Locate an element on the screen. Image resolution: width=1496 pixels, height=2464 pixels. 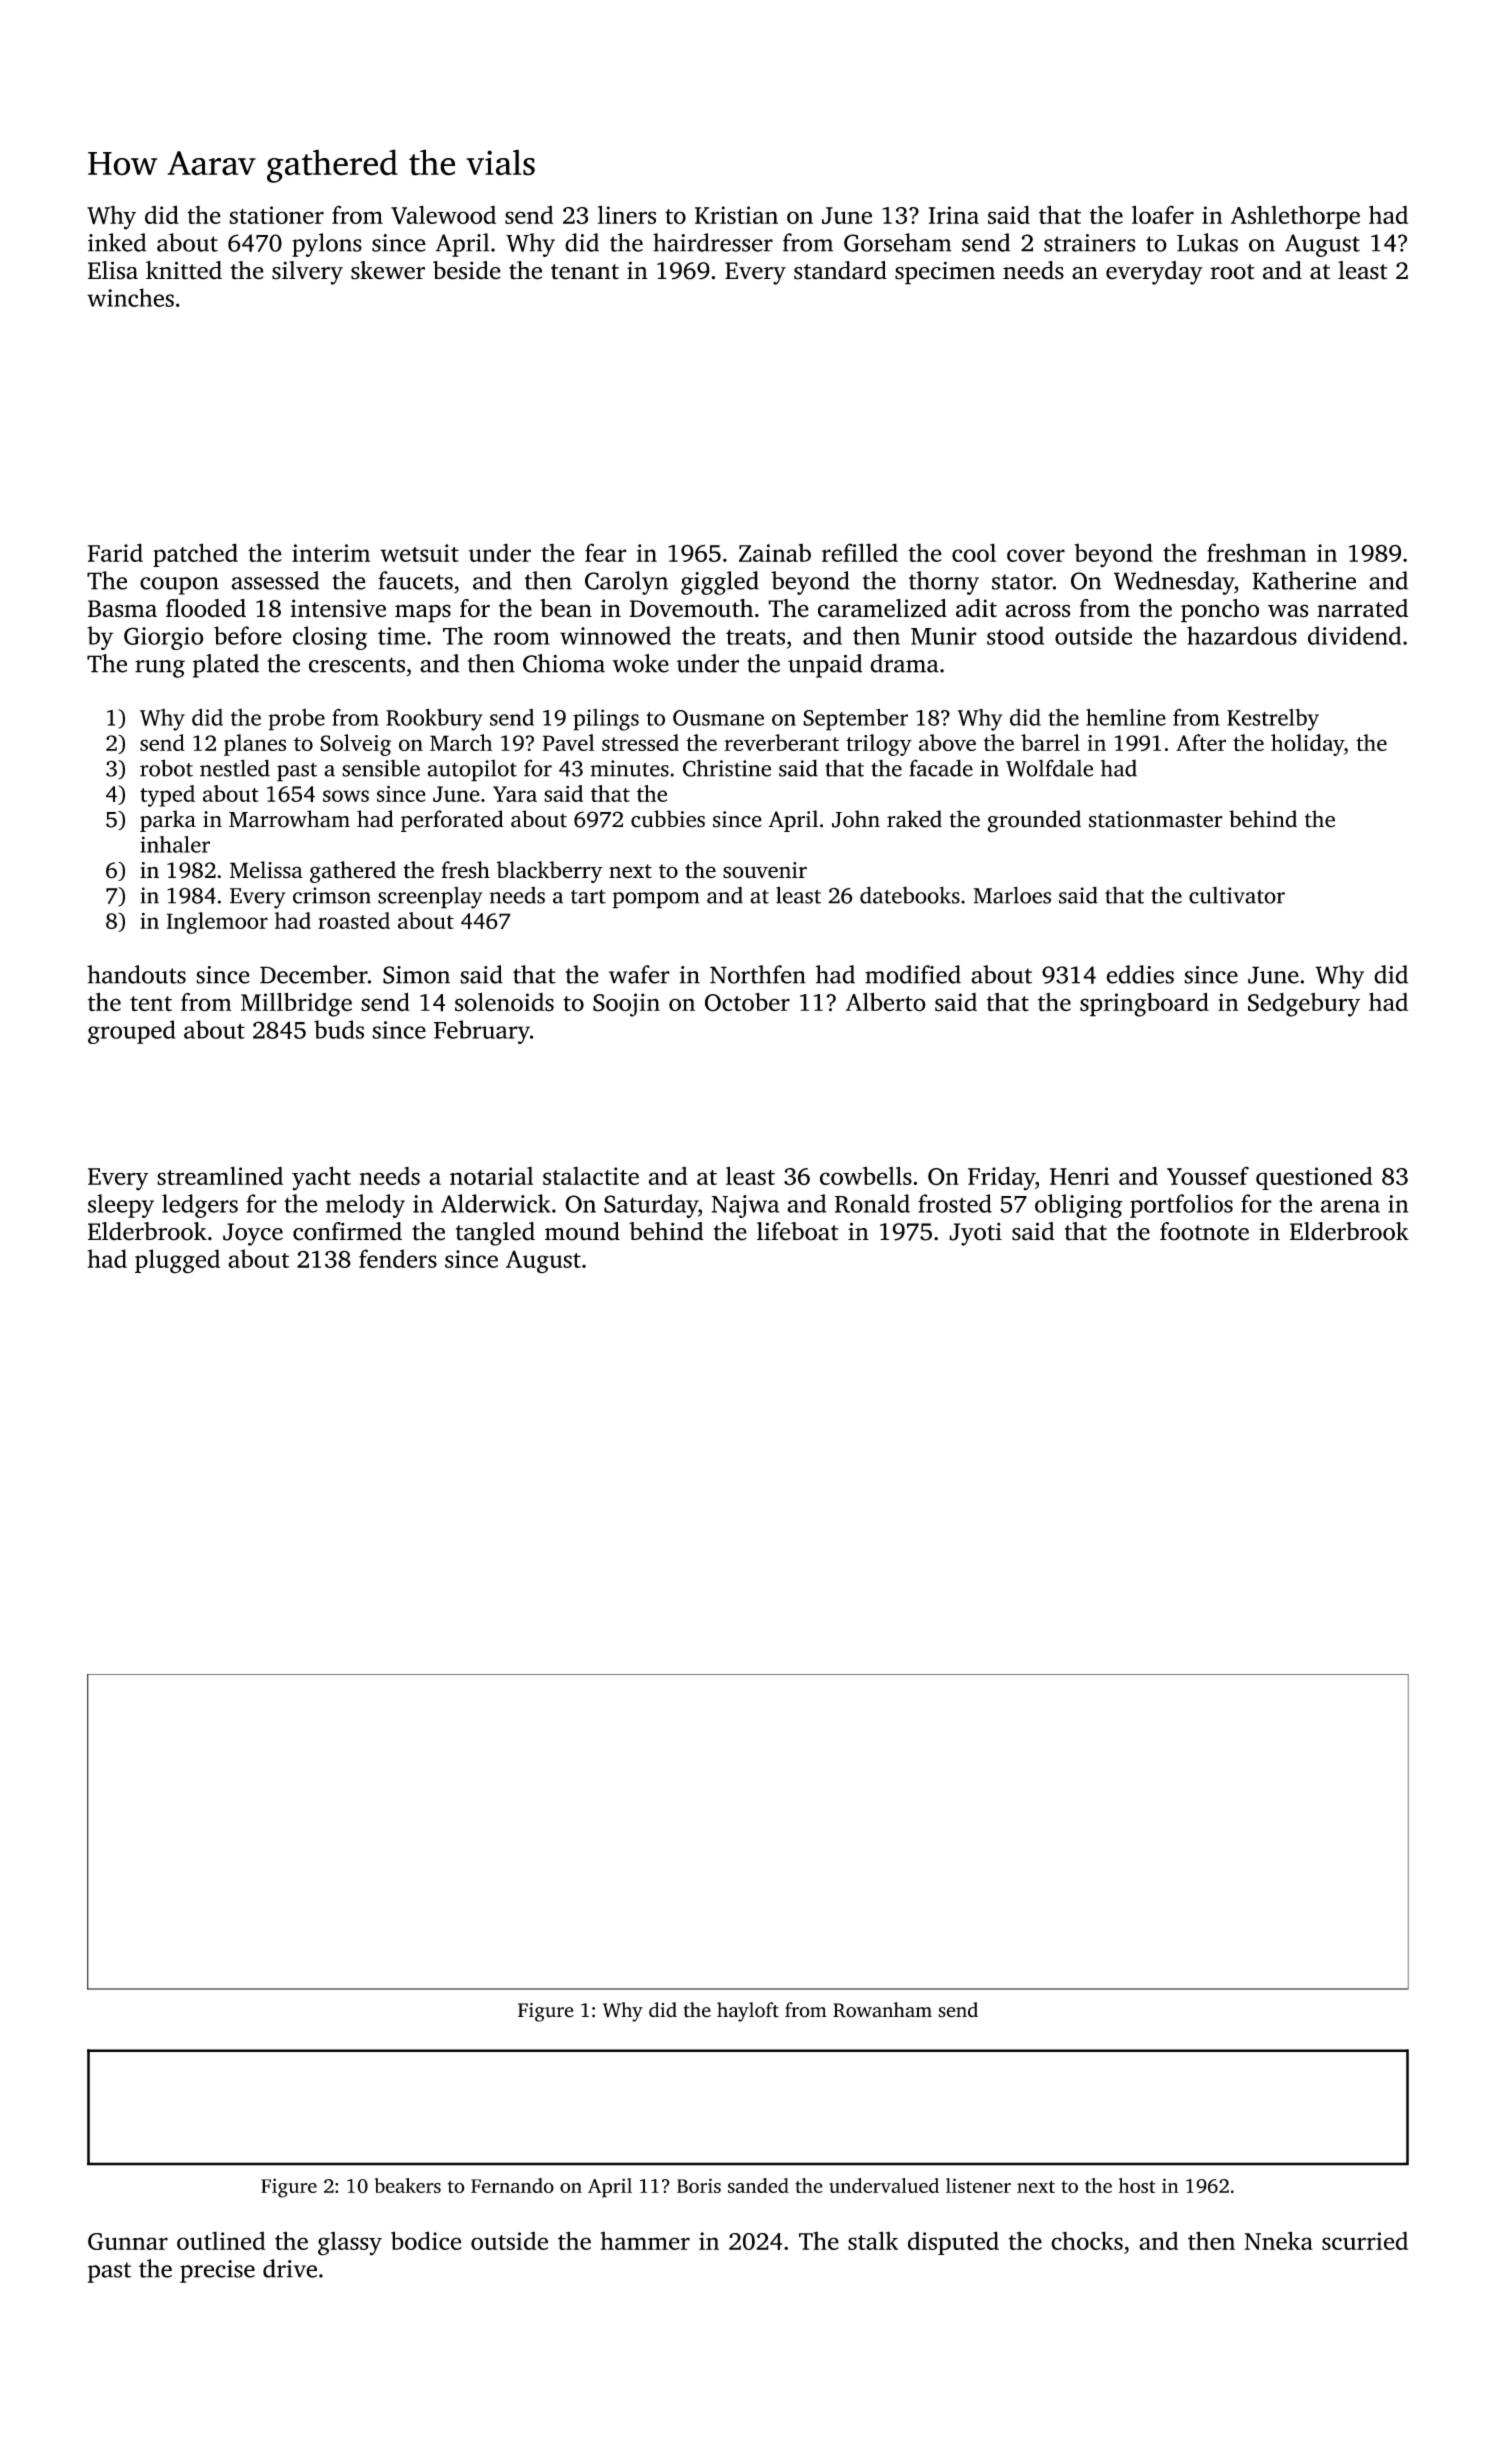
scurried is located at coordinates (1365, 2240).
